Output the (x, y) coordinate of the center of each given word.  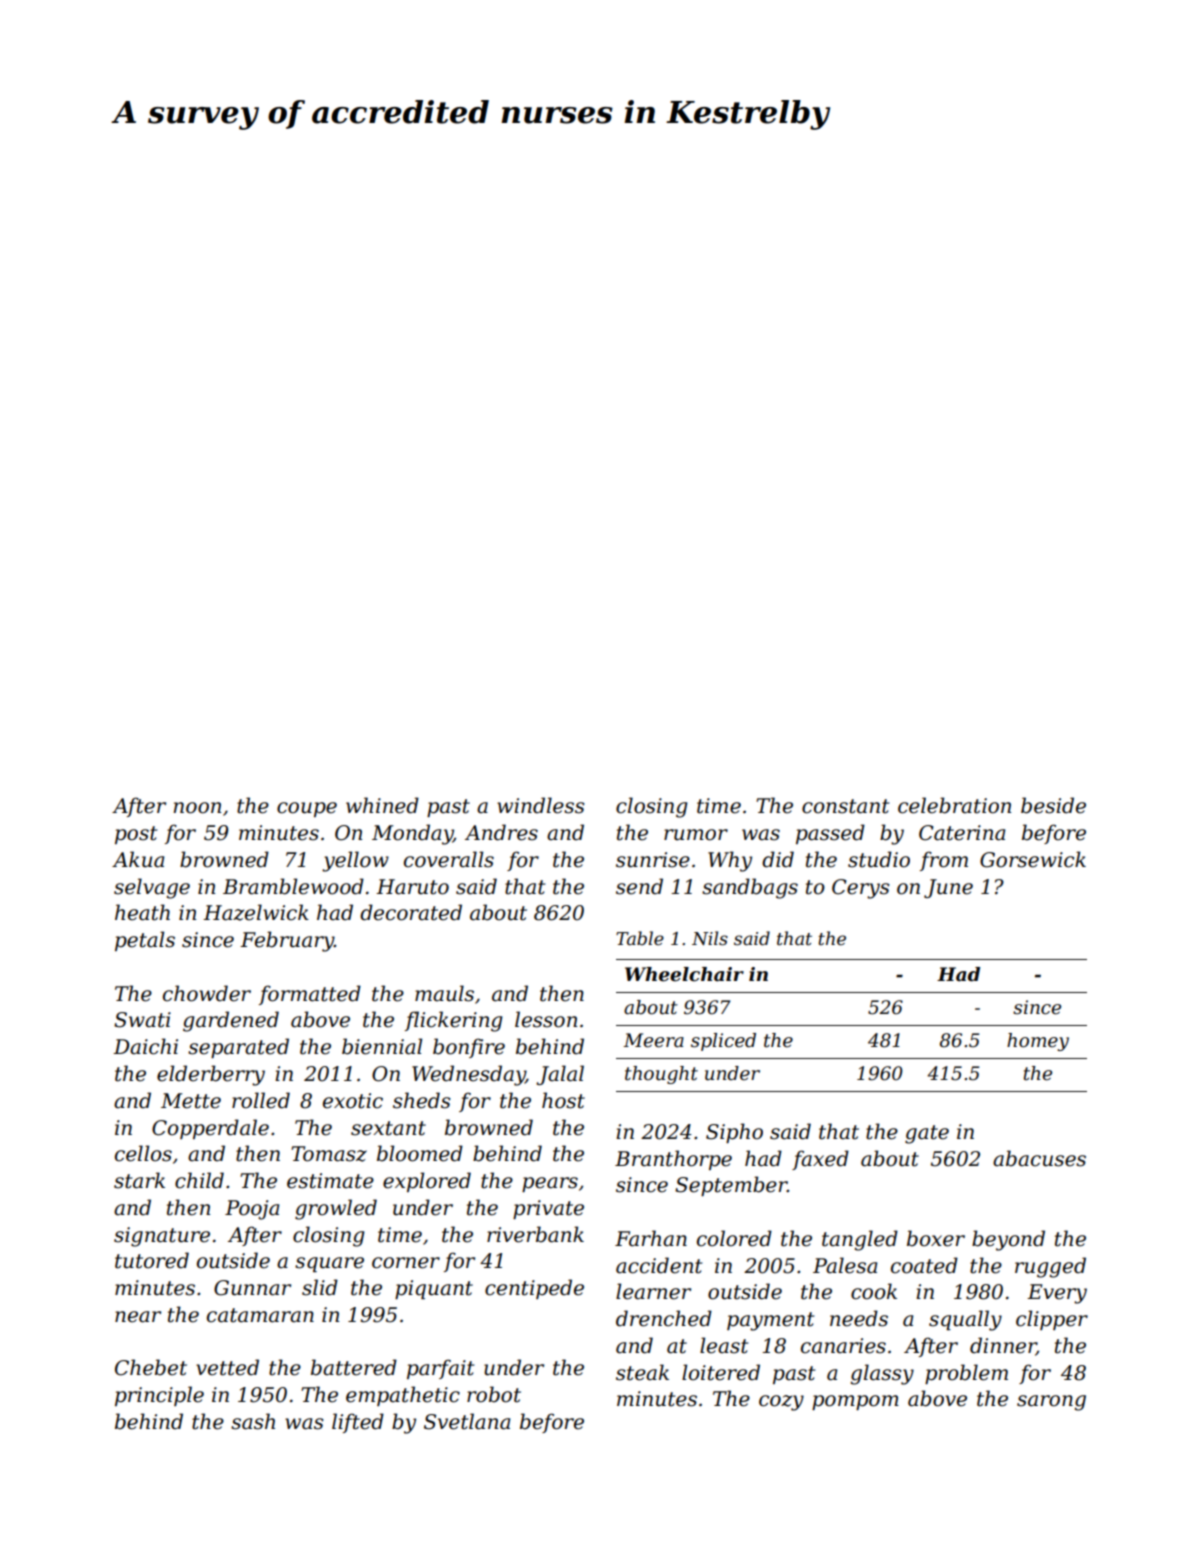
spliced (723, 1042)
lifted (358, 1423)
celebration (954, 805)
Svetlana (467, 1421)
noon (197, 808)
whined (382, 805)
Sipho (734, 1133)
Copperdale (210, 1129)
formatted (310, 995)
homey (1038, 1042)
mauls (444, 993)
